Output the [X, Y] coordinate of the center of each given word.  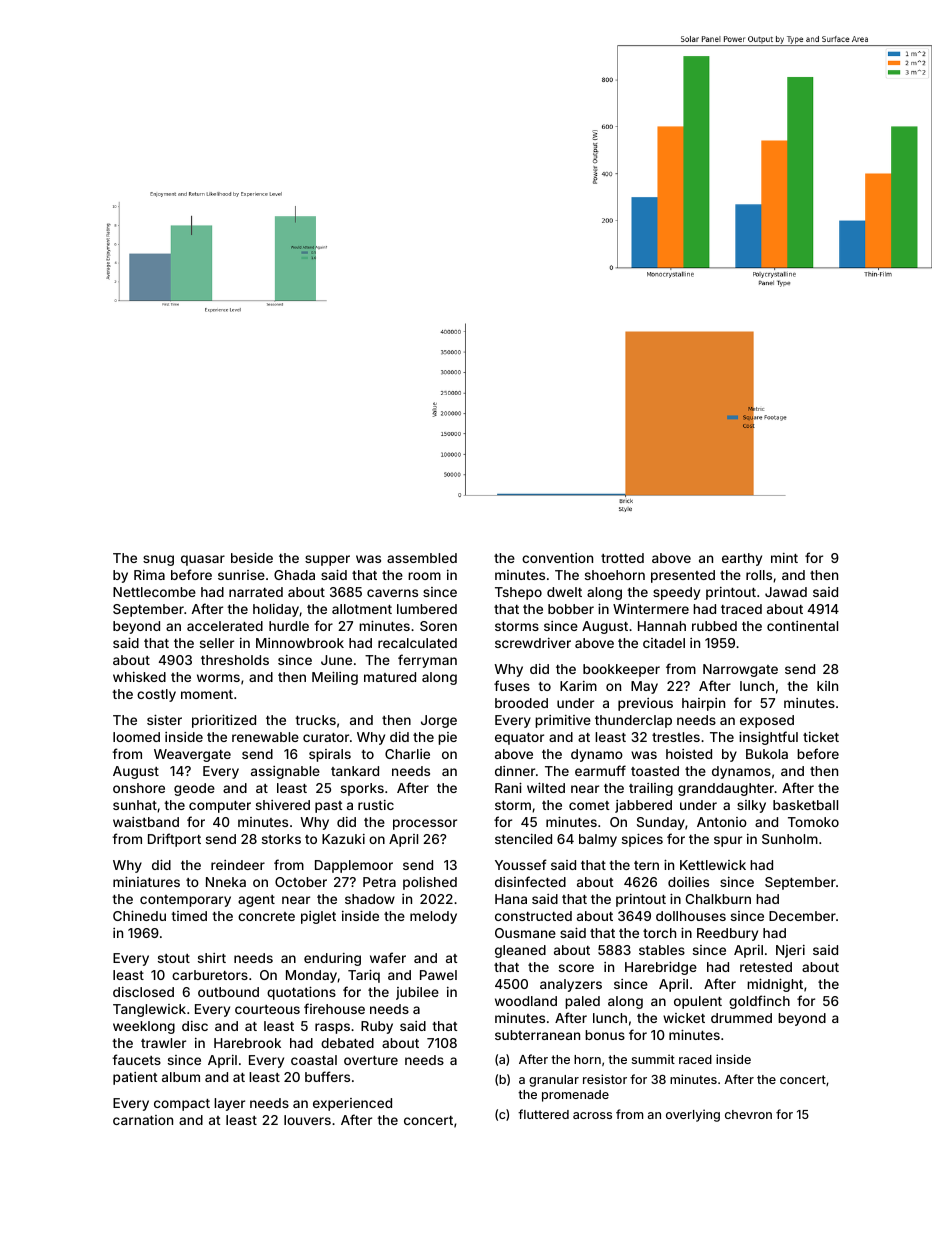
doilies [688, 882]
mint [784, 558]
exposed [767, 721]
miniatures [146, 881]
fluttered [543, 1114]
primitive [563, 721]
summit [653, 1059]
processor [425, 824]
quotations [301, 993]
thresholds [235, 660]
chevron [748, 1114]
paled [582, 1002]
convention [557, 558]
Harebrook [247, 1043]
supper [327, 560]
